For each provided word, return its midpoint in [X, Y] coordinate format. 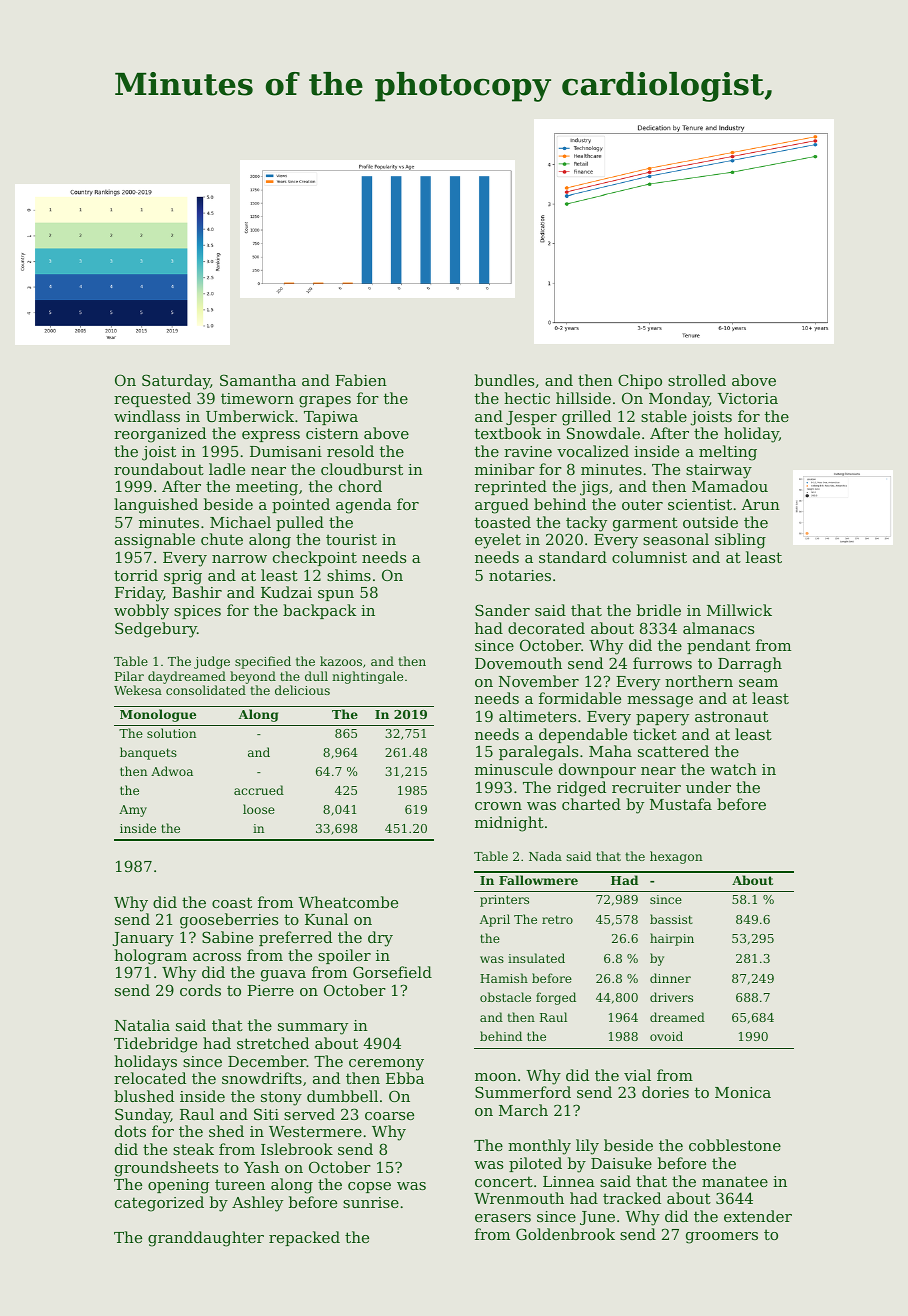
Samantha [258, 380]
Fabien [361, 380]
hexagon [676, 857]
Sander [502, 610]
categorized [159, 1204]
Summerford [523, 1092]
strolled [697, 380]
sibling [740, 541]
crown [498, 806]
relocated [150, 1078]
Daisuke [621, 1163]
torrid [136, 575]
